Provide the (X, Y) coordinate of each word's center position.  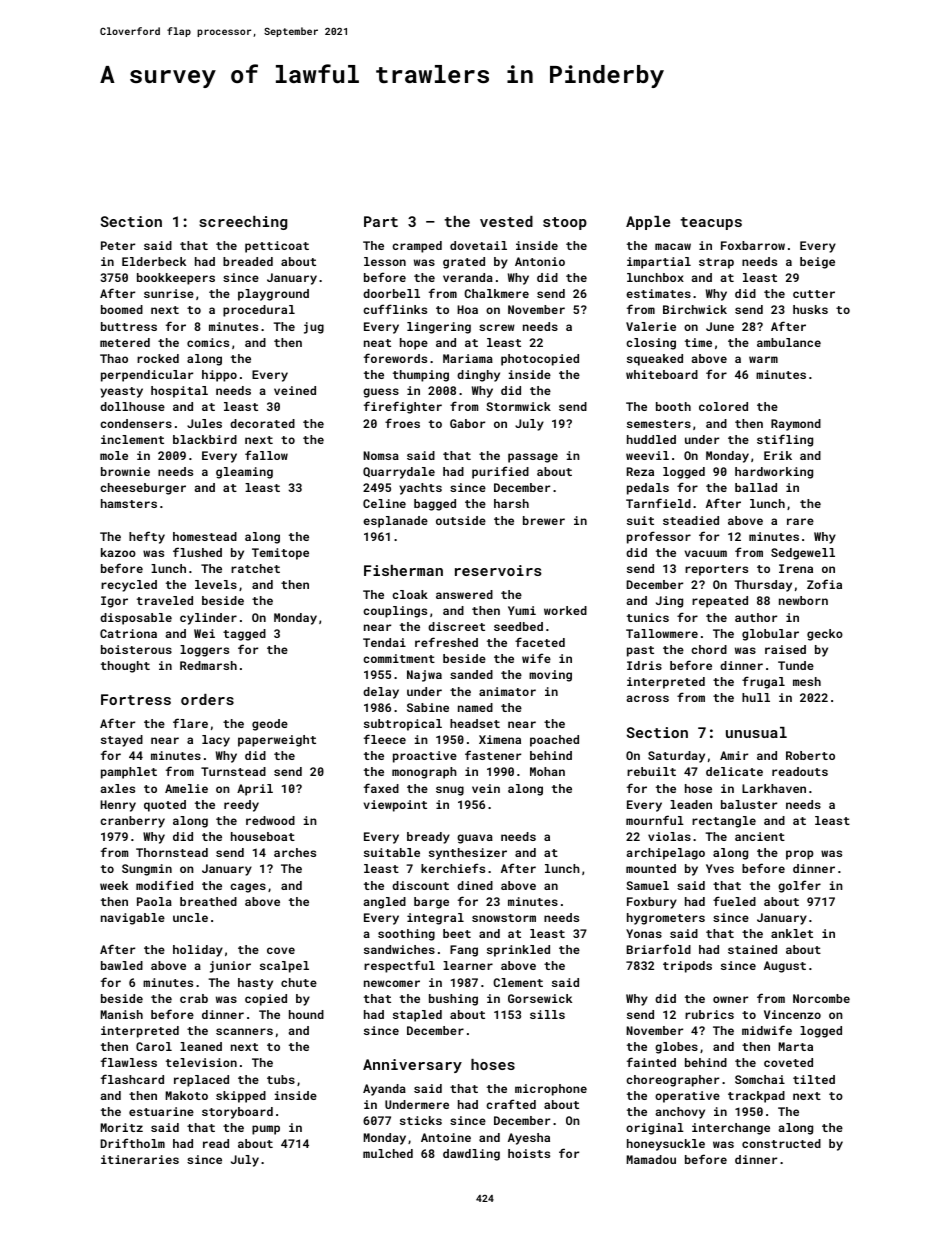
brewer (544, 520)
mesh (807, 681)
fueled (734, 901)
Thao (114, 358)
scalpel (284, 967)
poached (554, 741)
